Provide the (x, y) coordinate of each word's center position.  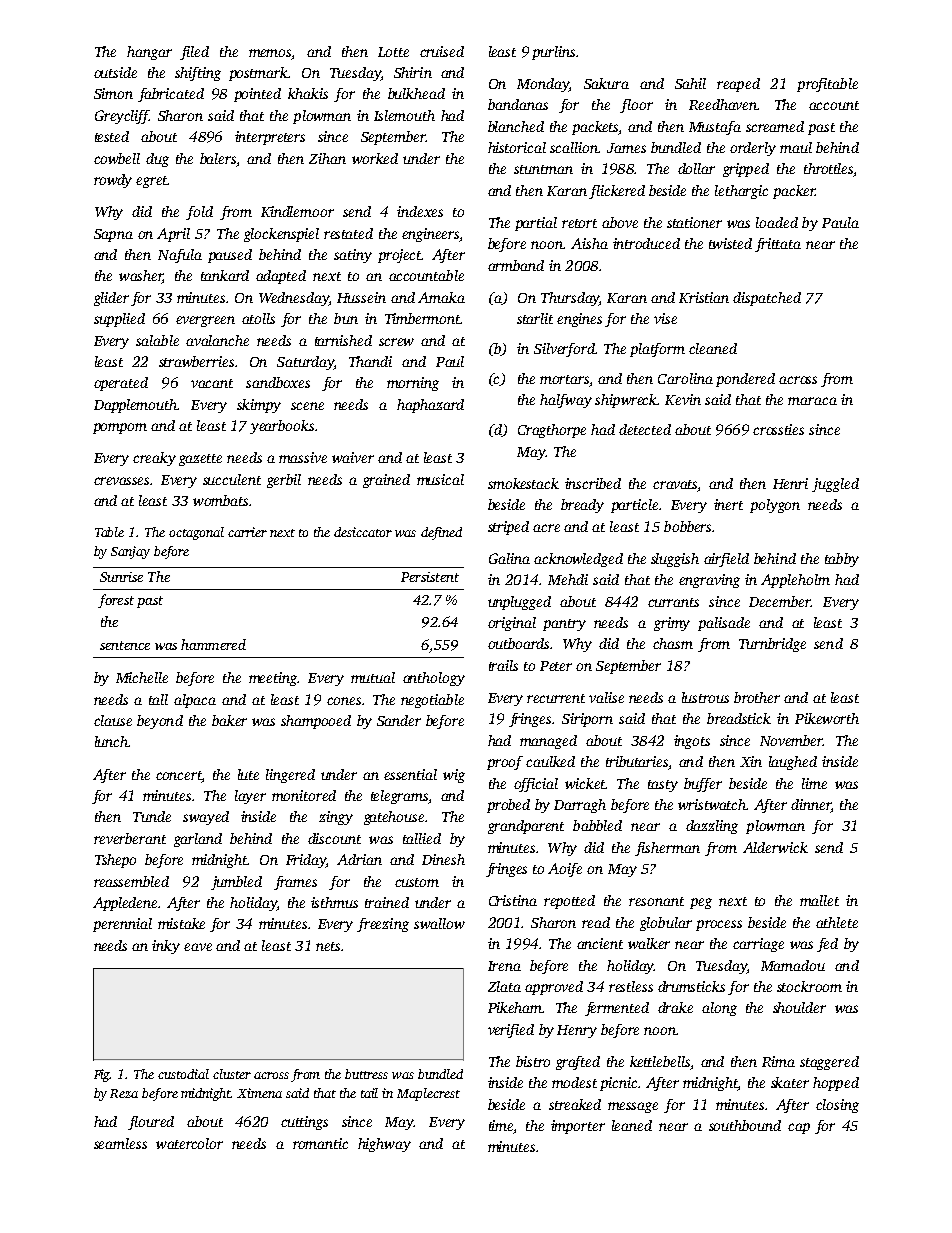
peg (701, 903)
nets (328, 946)
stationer (694, 222)
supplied (119, 320)
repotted (569, 902)
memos (270, 53)
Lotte (393, 52)
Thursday (570, 299)
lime (814, 783)
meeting (273, 679)
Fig (102, 1075)
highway (384, 1145)
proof (505, 763)
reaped (738, 85)
